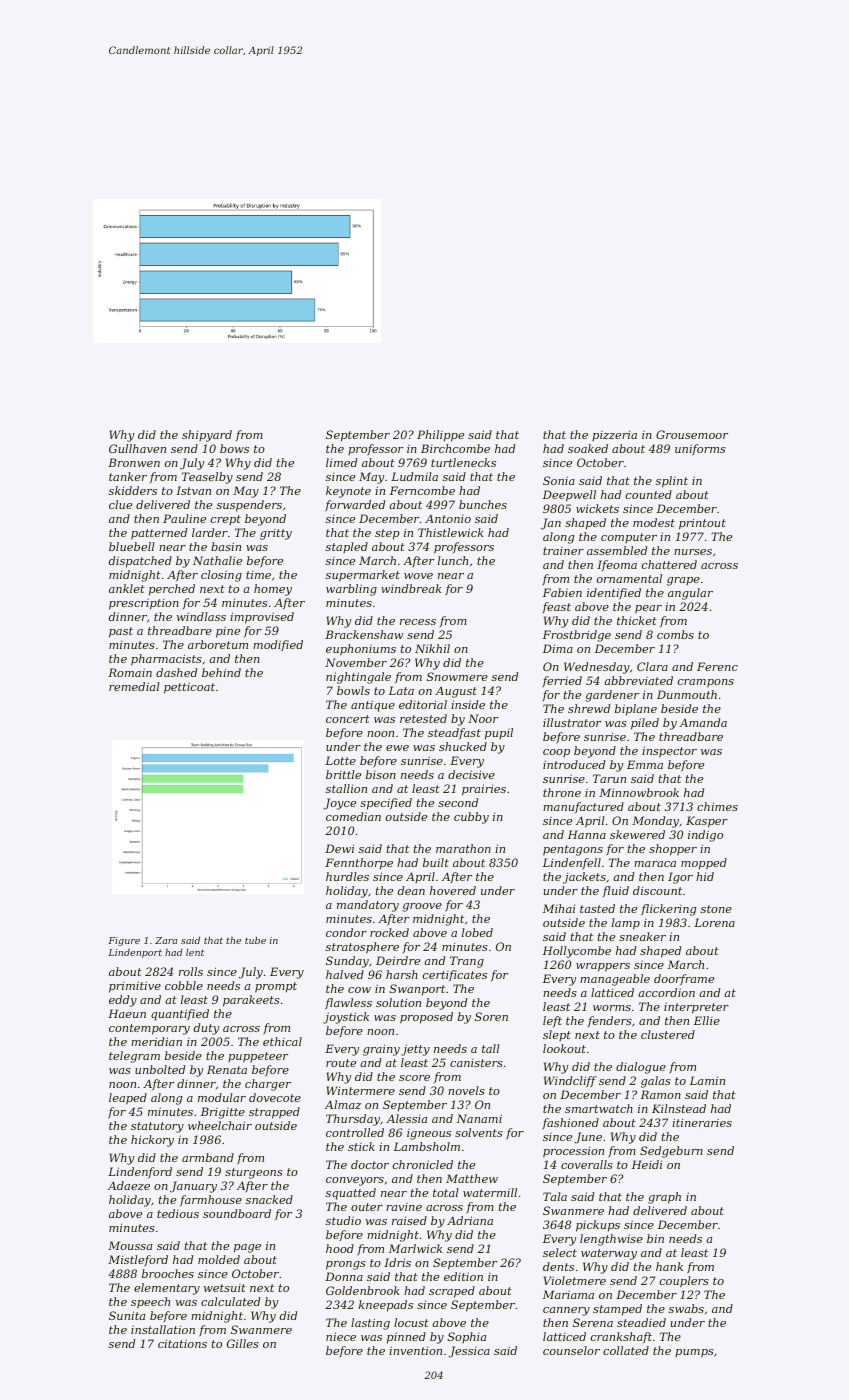 Image resolution: width=849 pixels, height=1400 pixels. What do you see at coordinates (273, 590) in the document?
I see `homey` at bounding box center [273, 590].
